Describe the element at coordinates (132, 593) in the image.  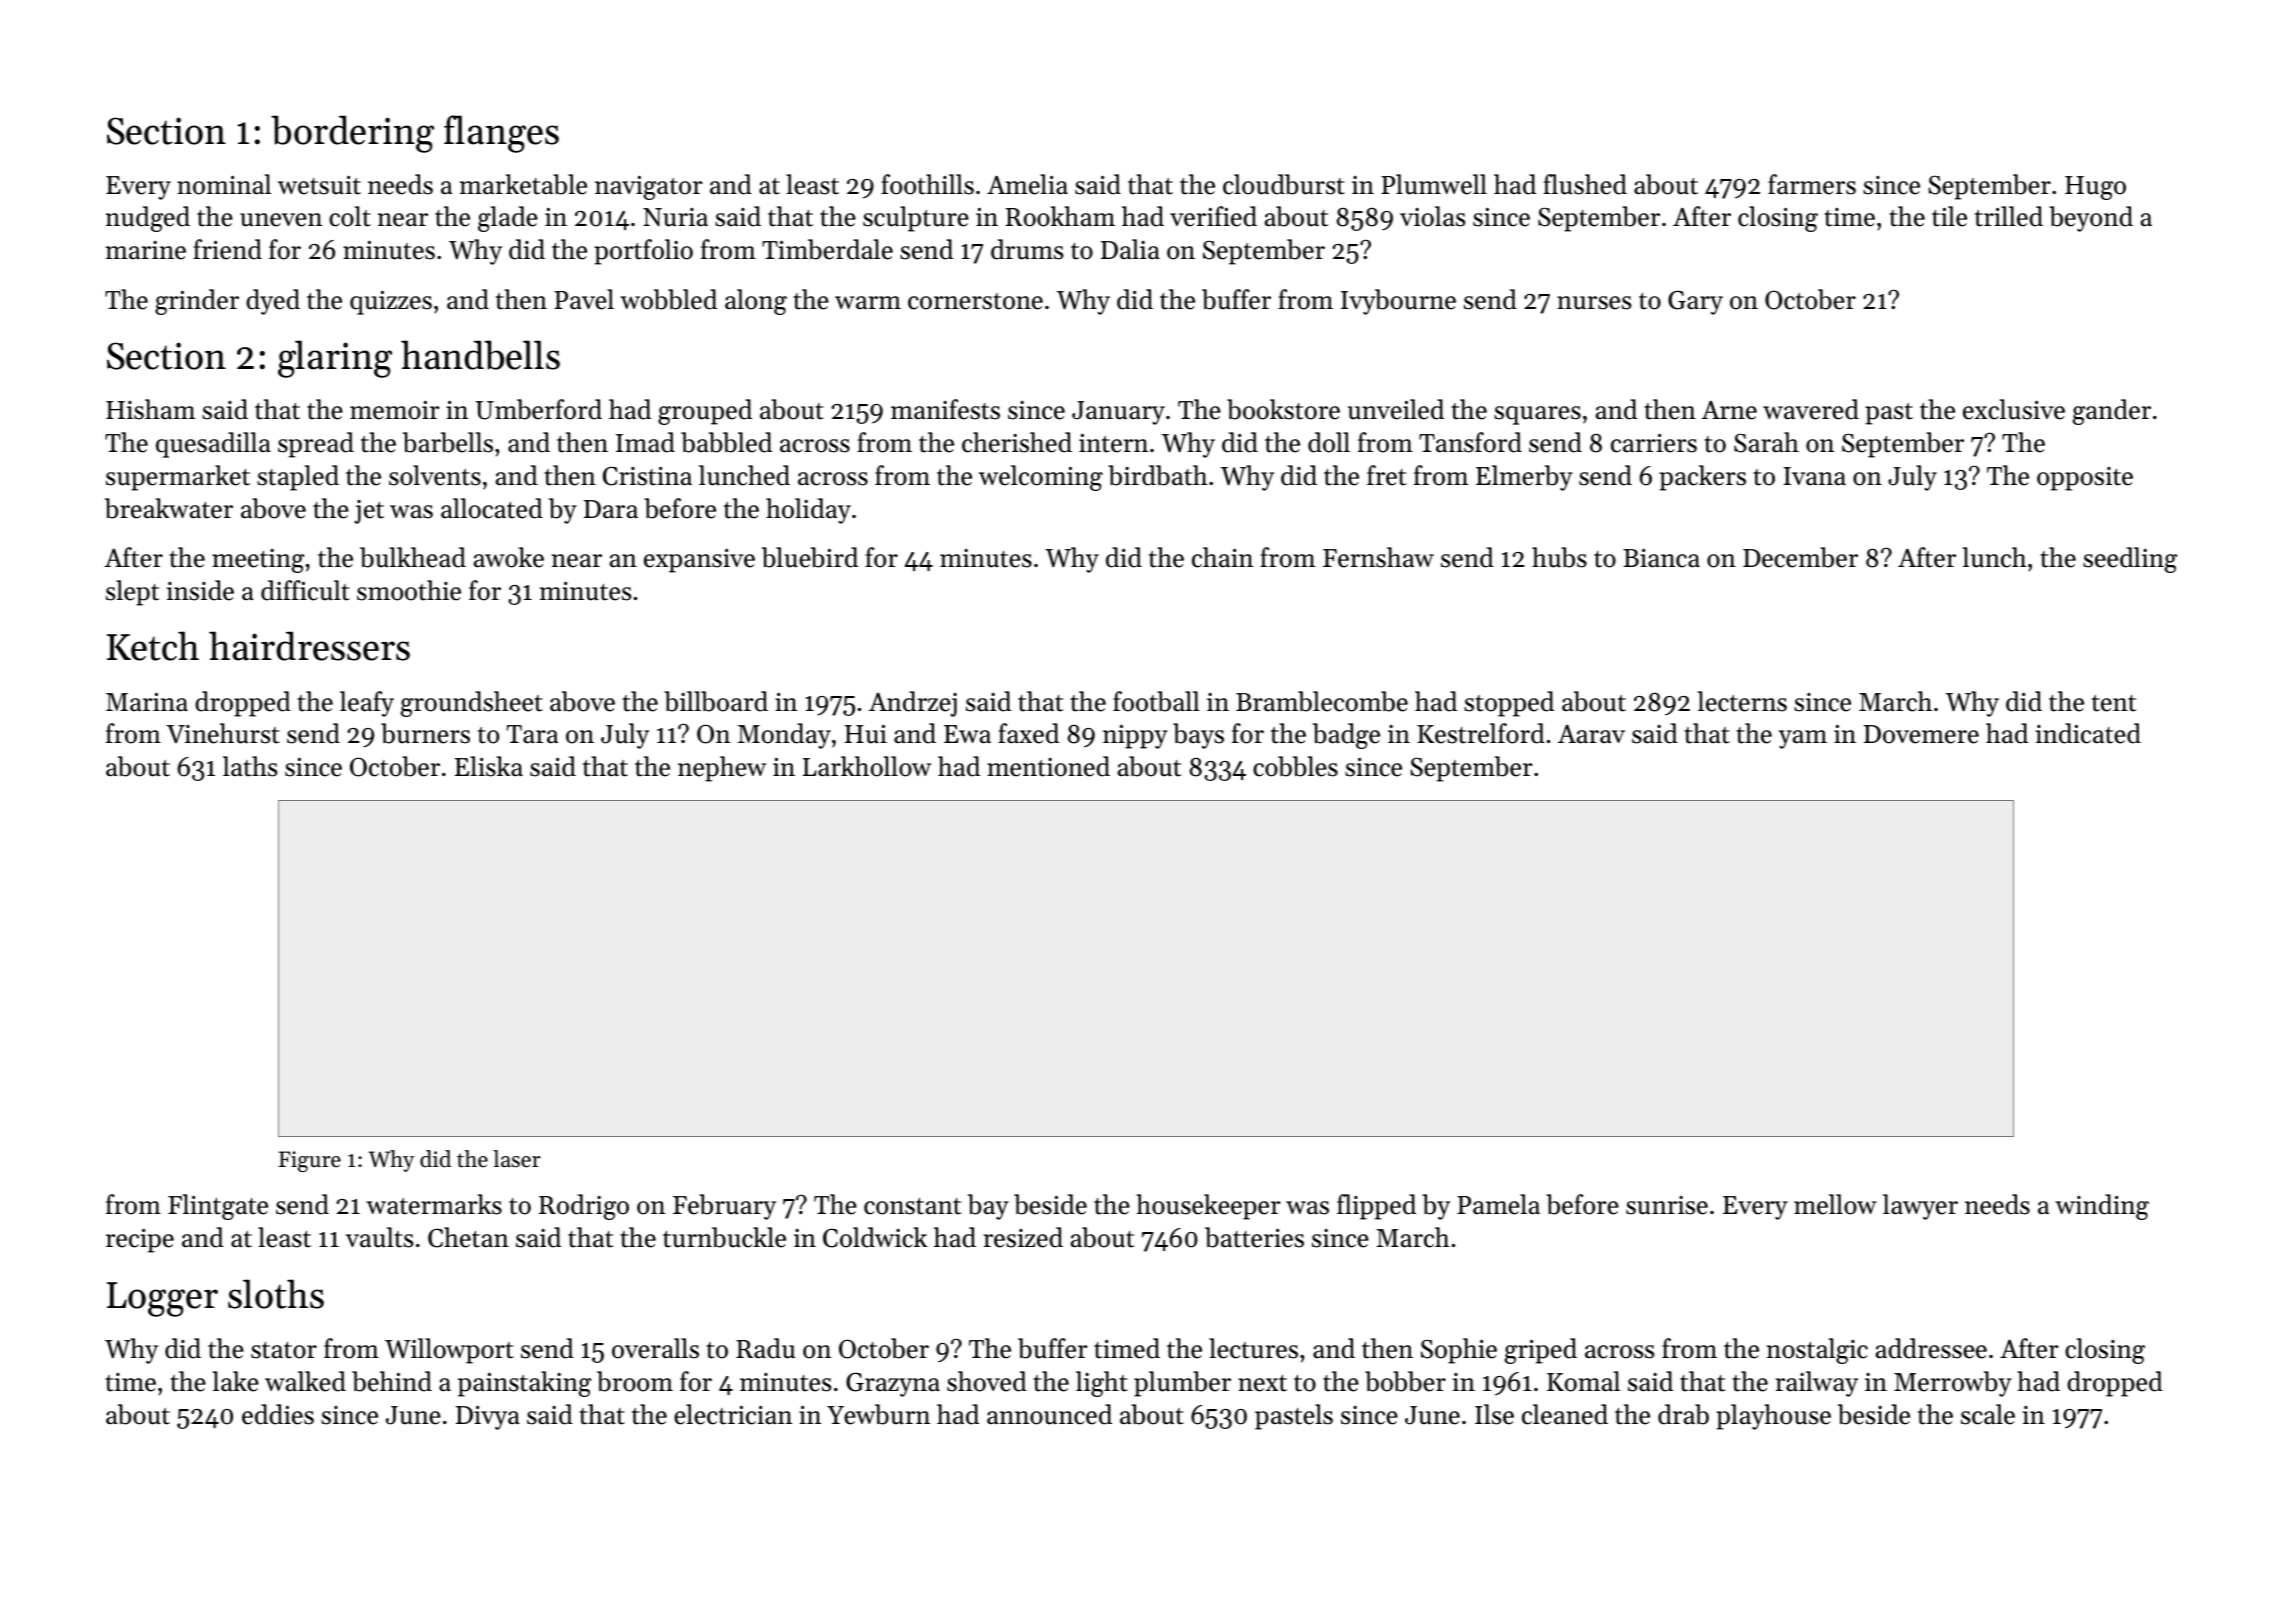
I see `slept` at that location.
